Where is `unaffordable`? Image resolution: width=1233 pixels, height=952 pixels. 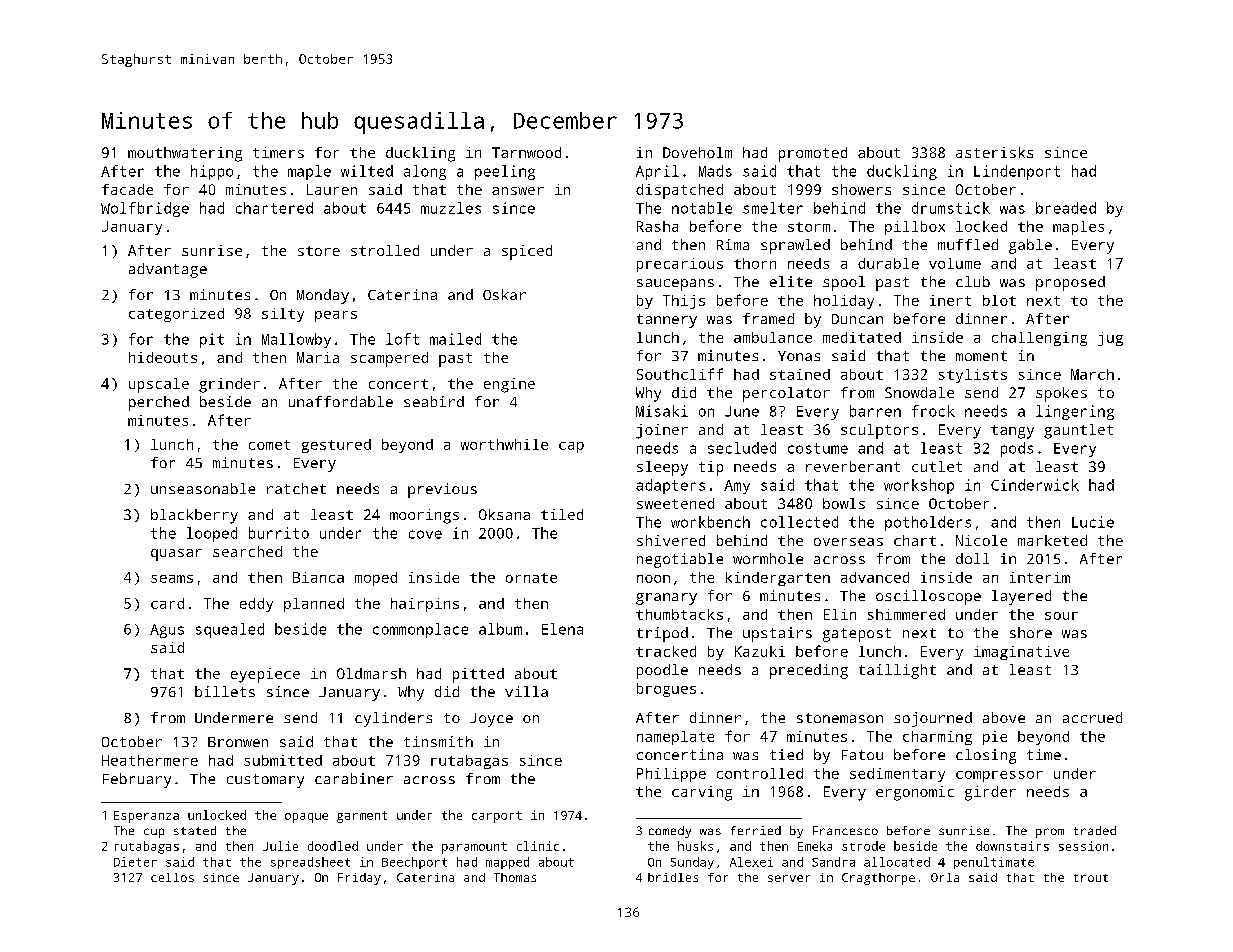 unaffordable is located at coordinates (341, 401).
